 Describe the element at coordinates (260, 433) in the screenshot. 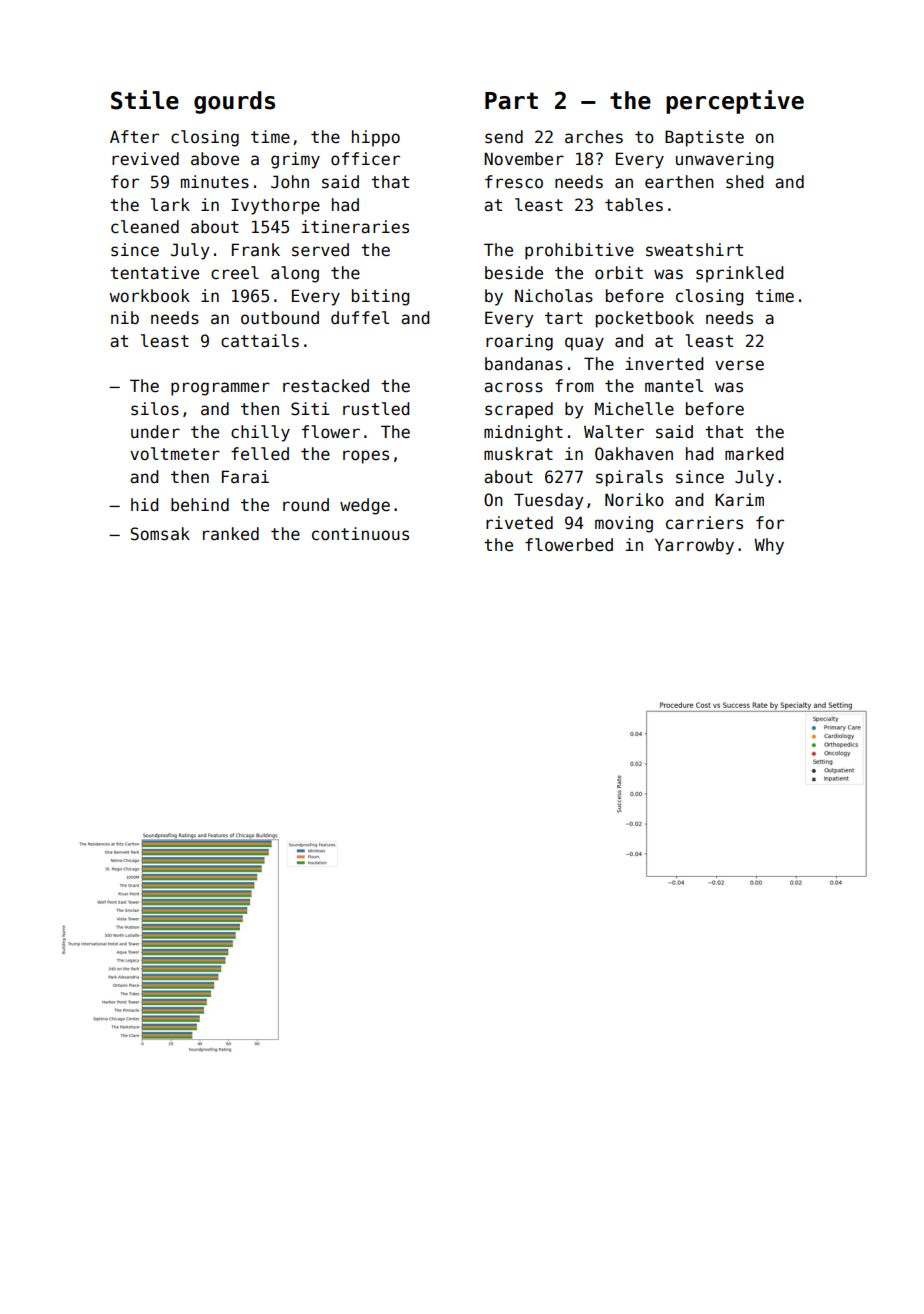

I see `chilly` at that location.
